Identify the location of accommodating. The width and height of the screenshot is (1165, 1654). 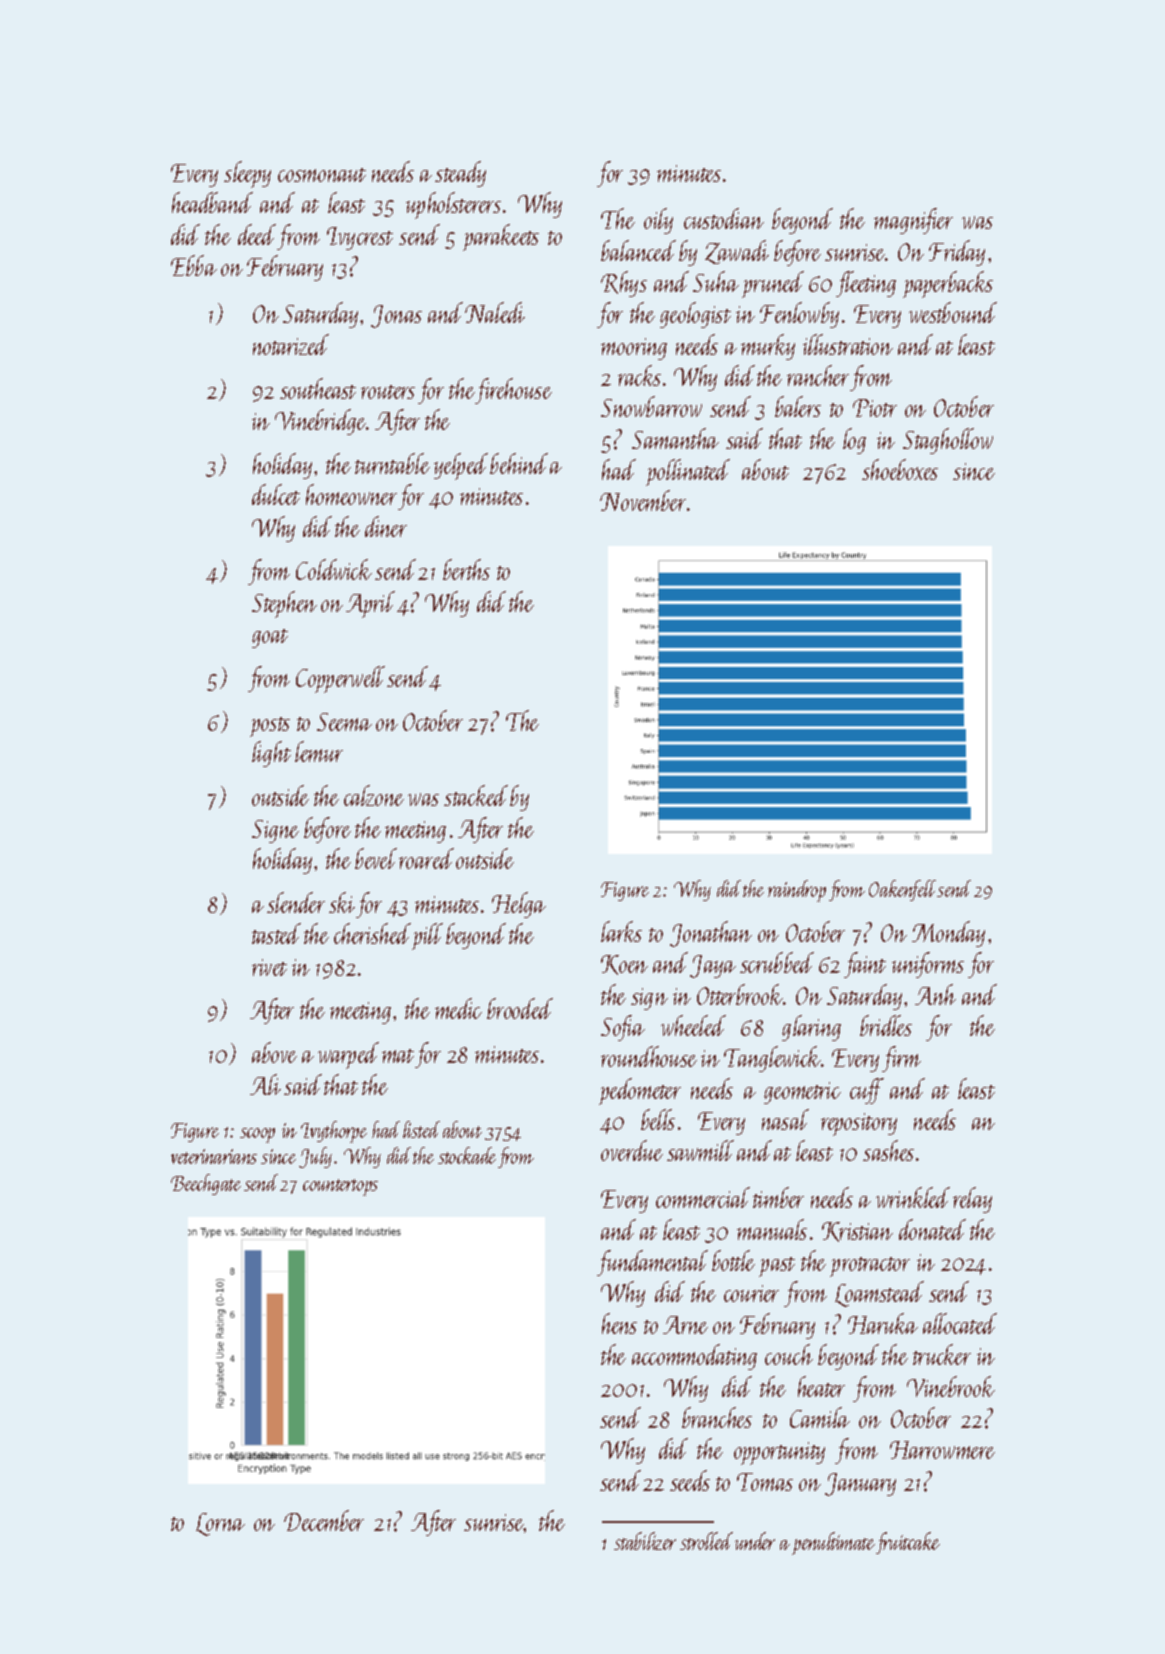
(694, 1357).
